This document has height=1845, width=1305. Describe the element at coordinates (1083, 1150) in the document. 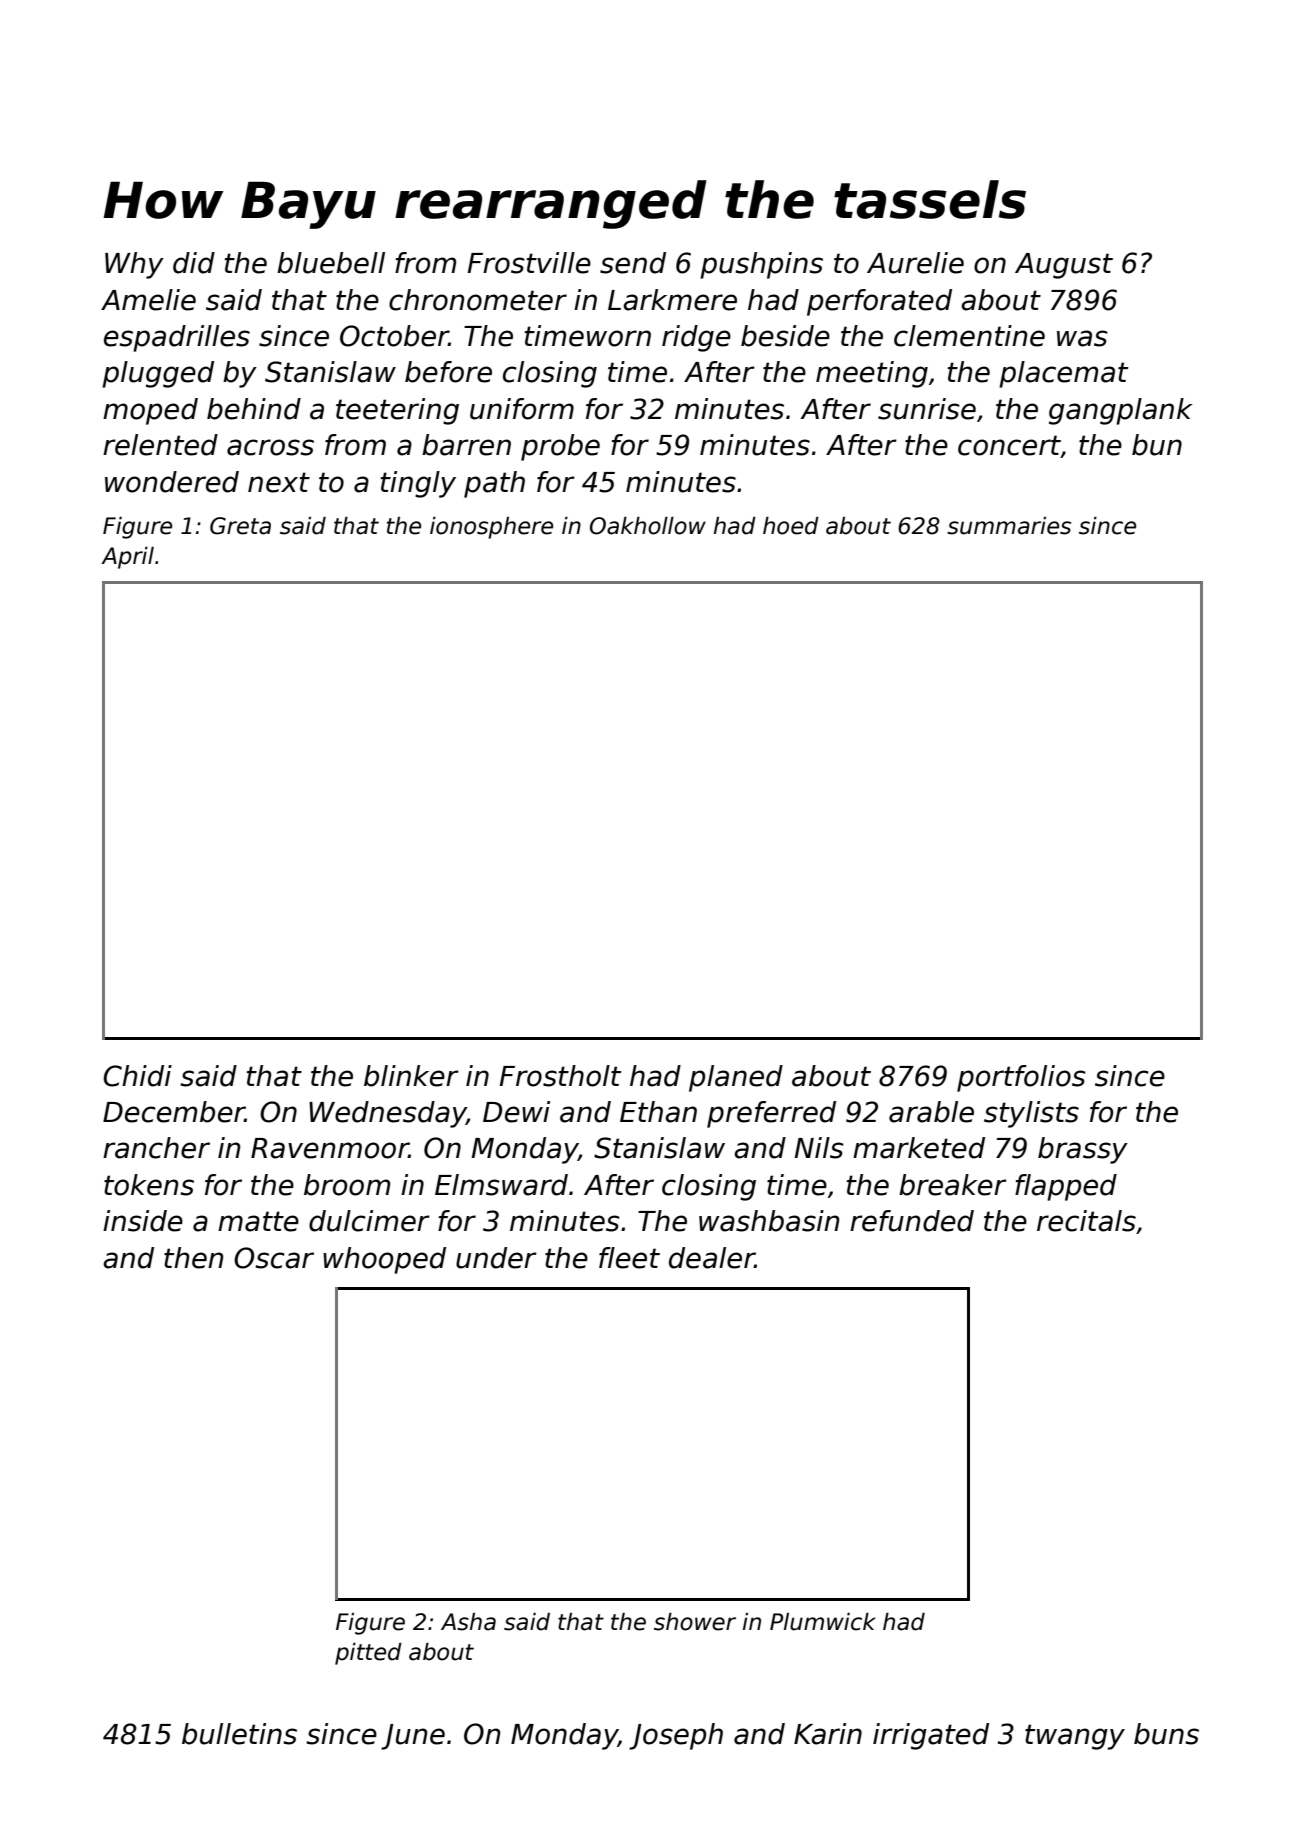

I see `brassy` at that location.
